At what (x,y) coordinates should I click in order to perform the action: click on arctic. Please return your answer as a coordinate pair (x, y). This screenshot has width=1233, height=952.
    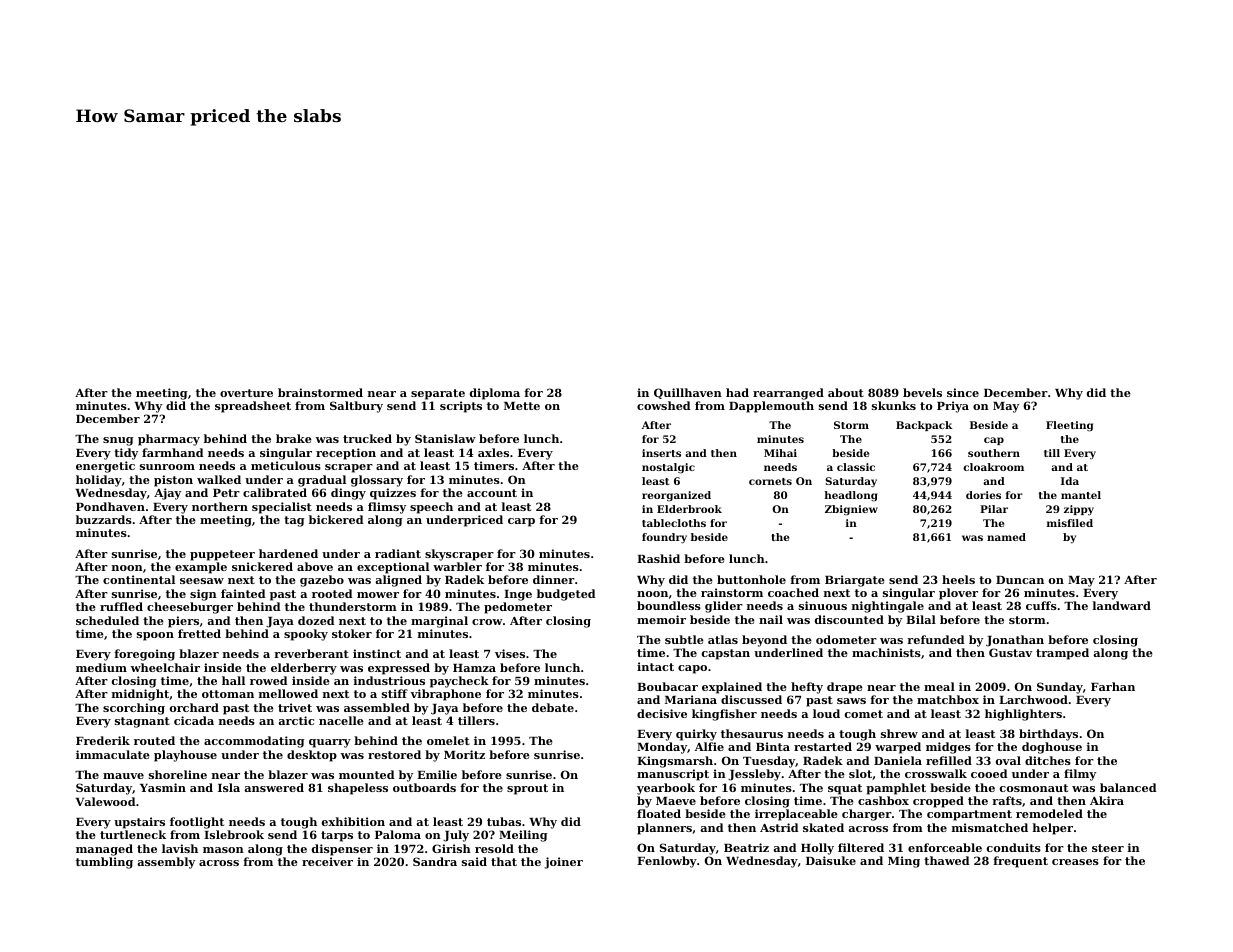
    Looking at the image, I should click on (296, 720).
